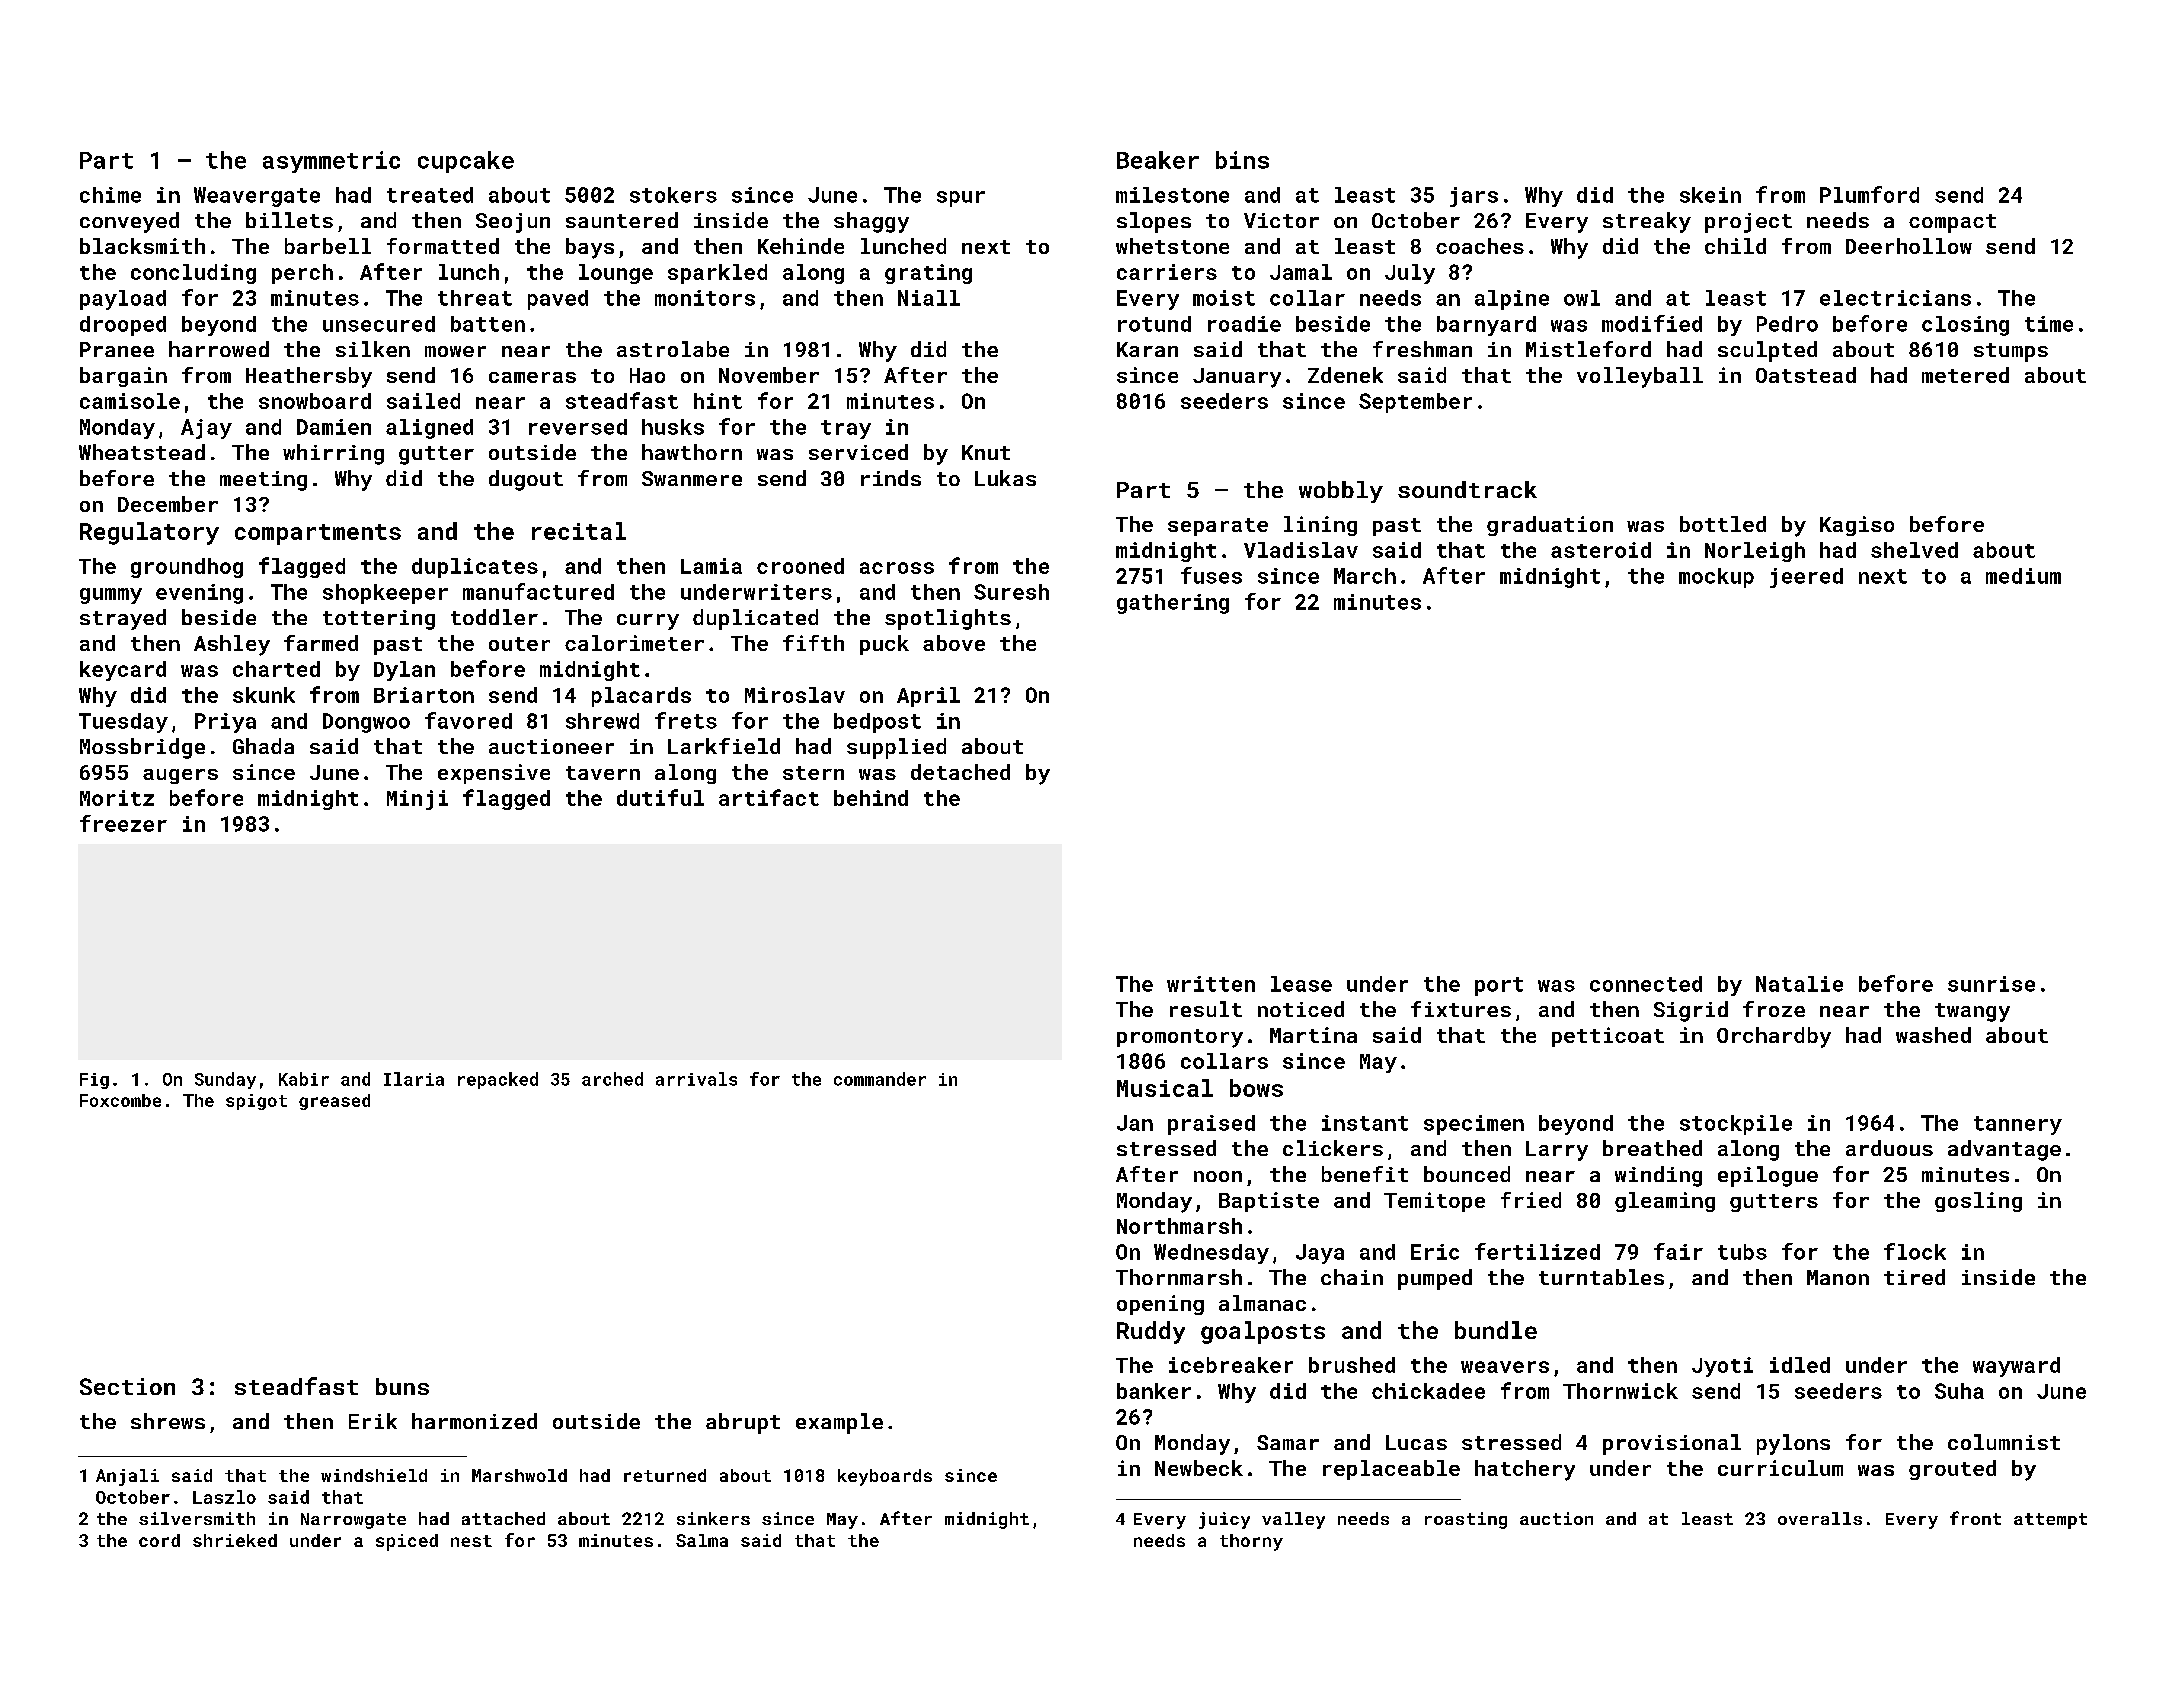  What do you see at coordinates (1147, 349) in the image?
I see `Karan` at bounding box center [1147, 349].
